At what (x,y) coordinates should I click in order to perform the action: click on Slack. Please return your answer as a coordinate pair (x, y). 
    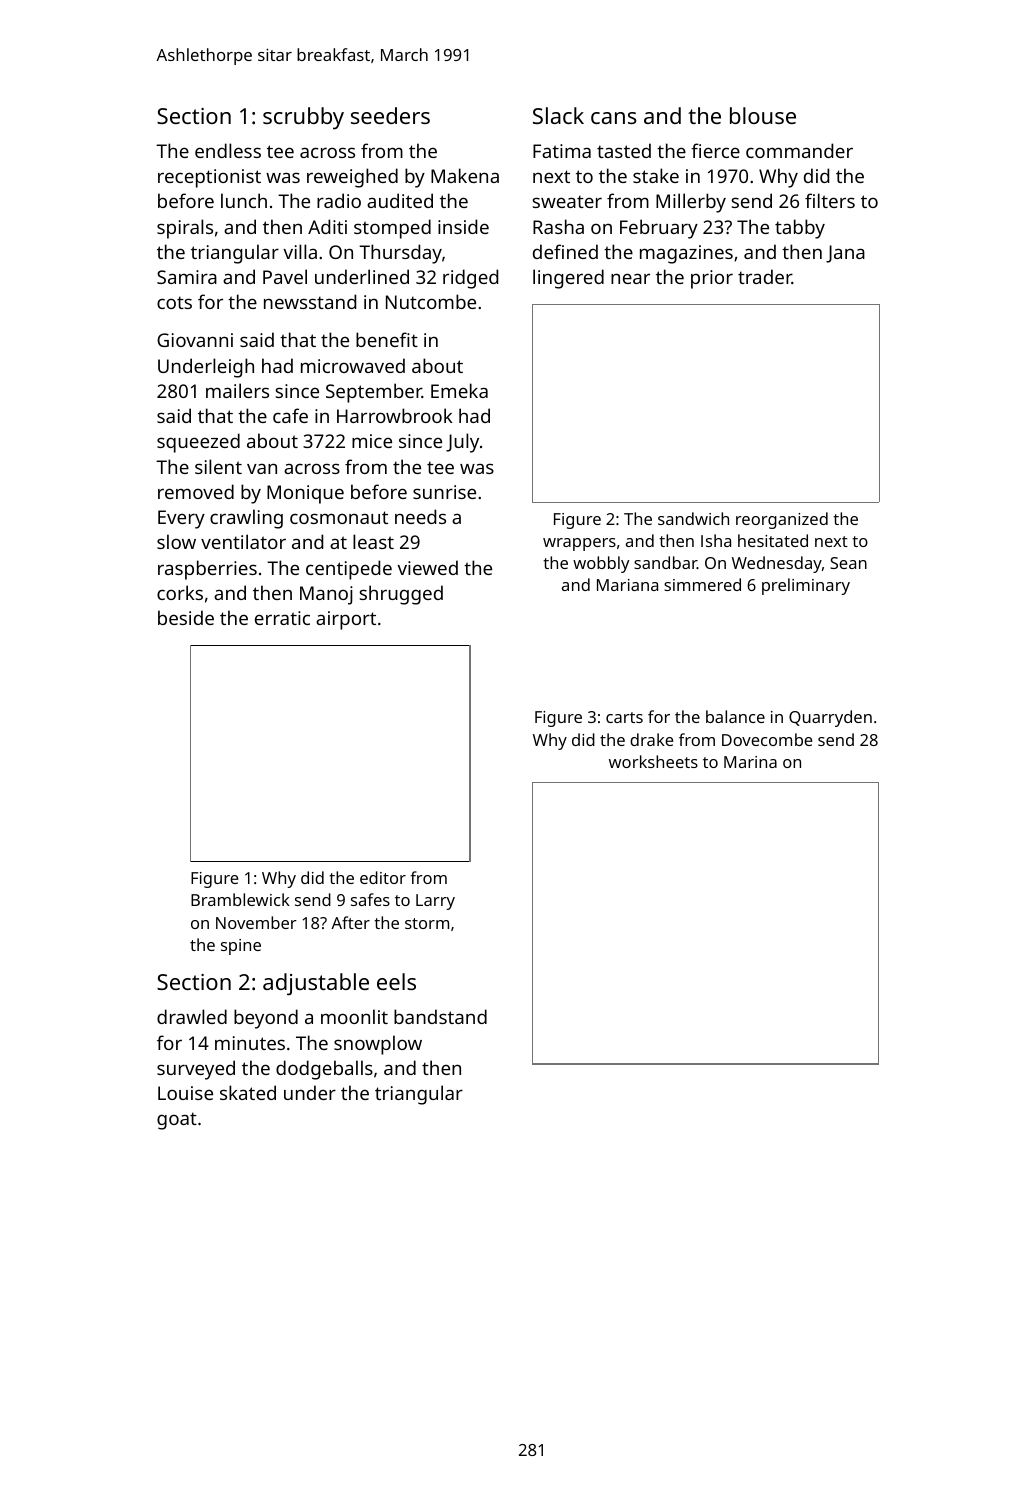
    Looking at the image, I should click on (558, 115).
